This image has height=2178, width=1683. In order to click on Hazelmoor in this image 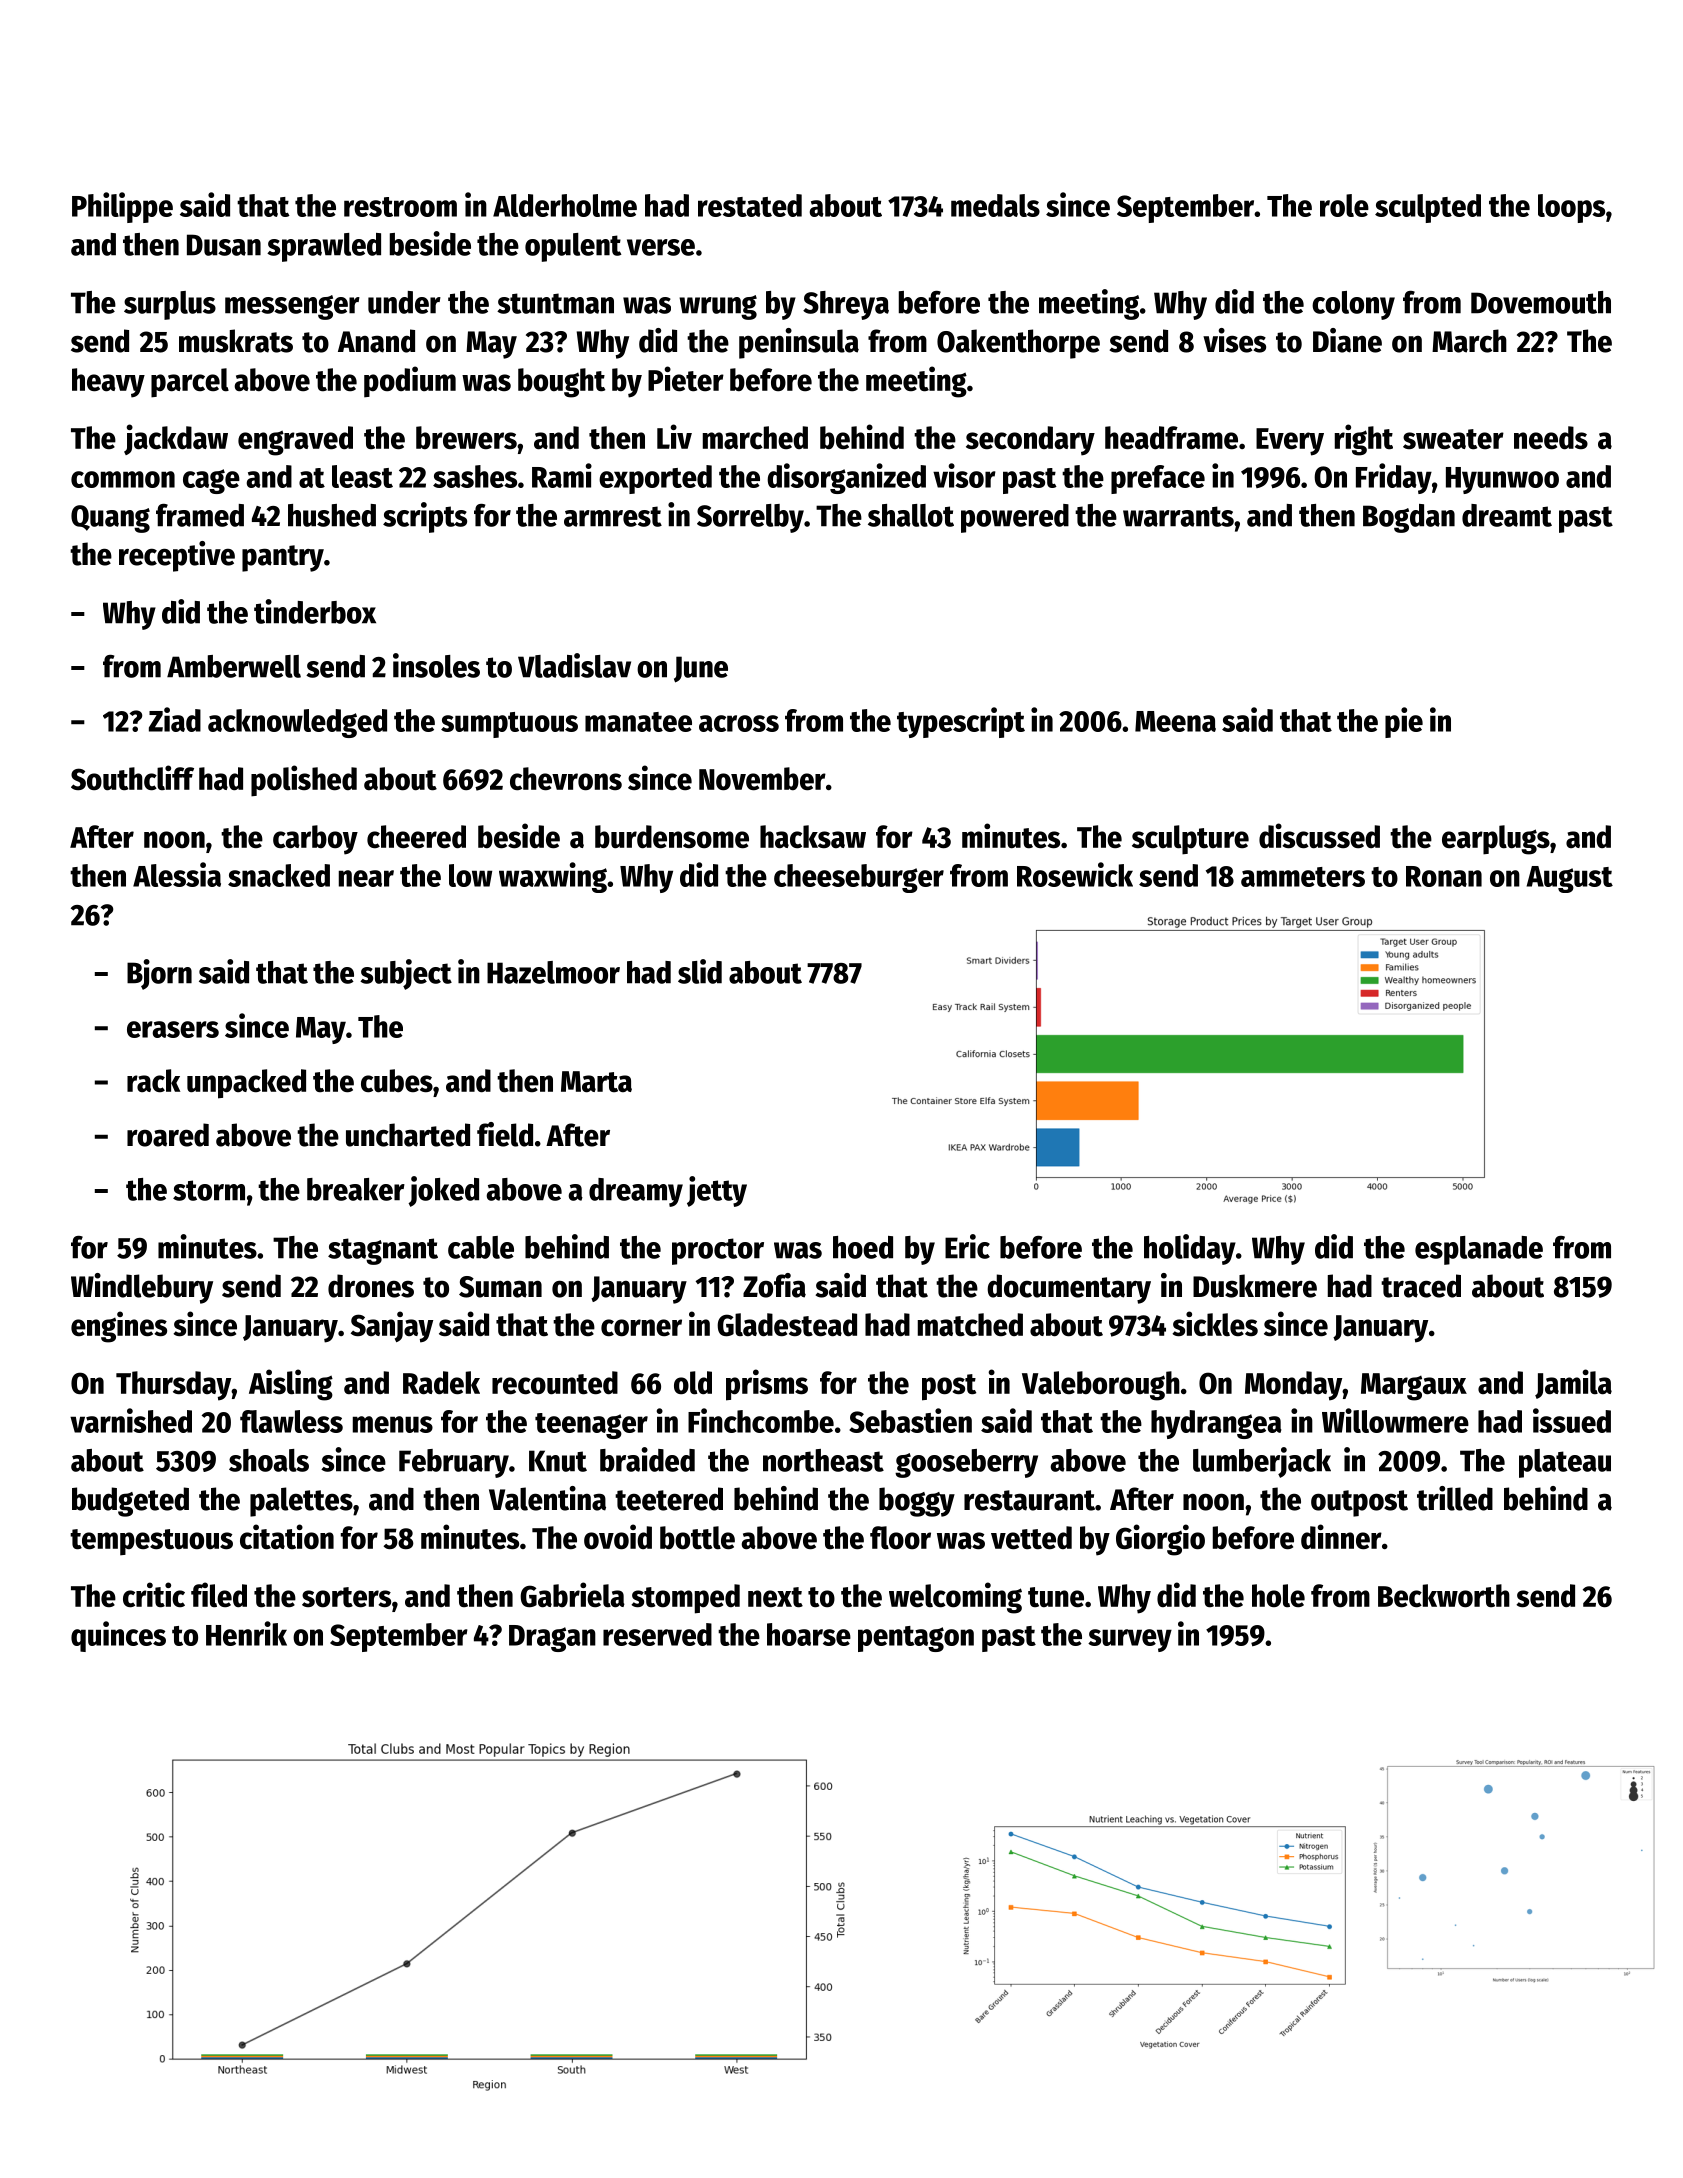, I will do `click(553, 972)`.
